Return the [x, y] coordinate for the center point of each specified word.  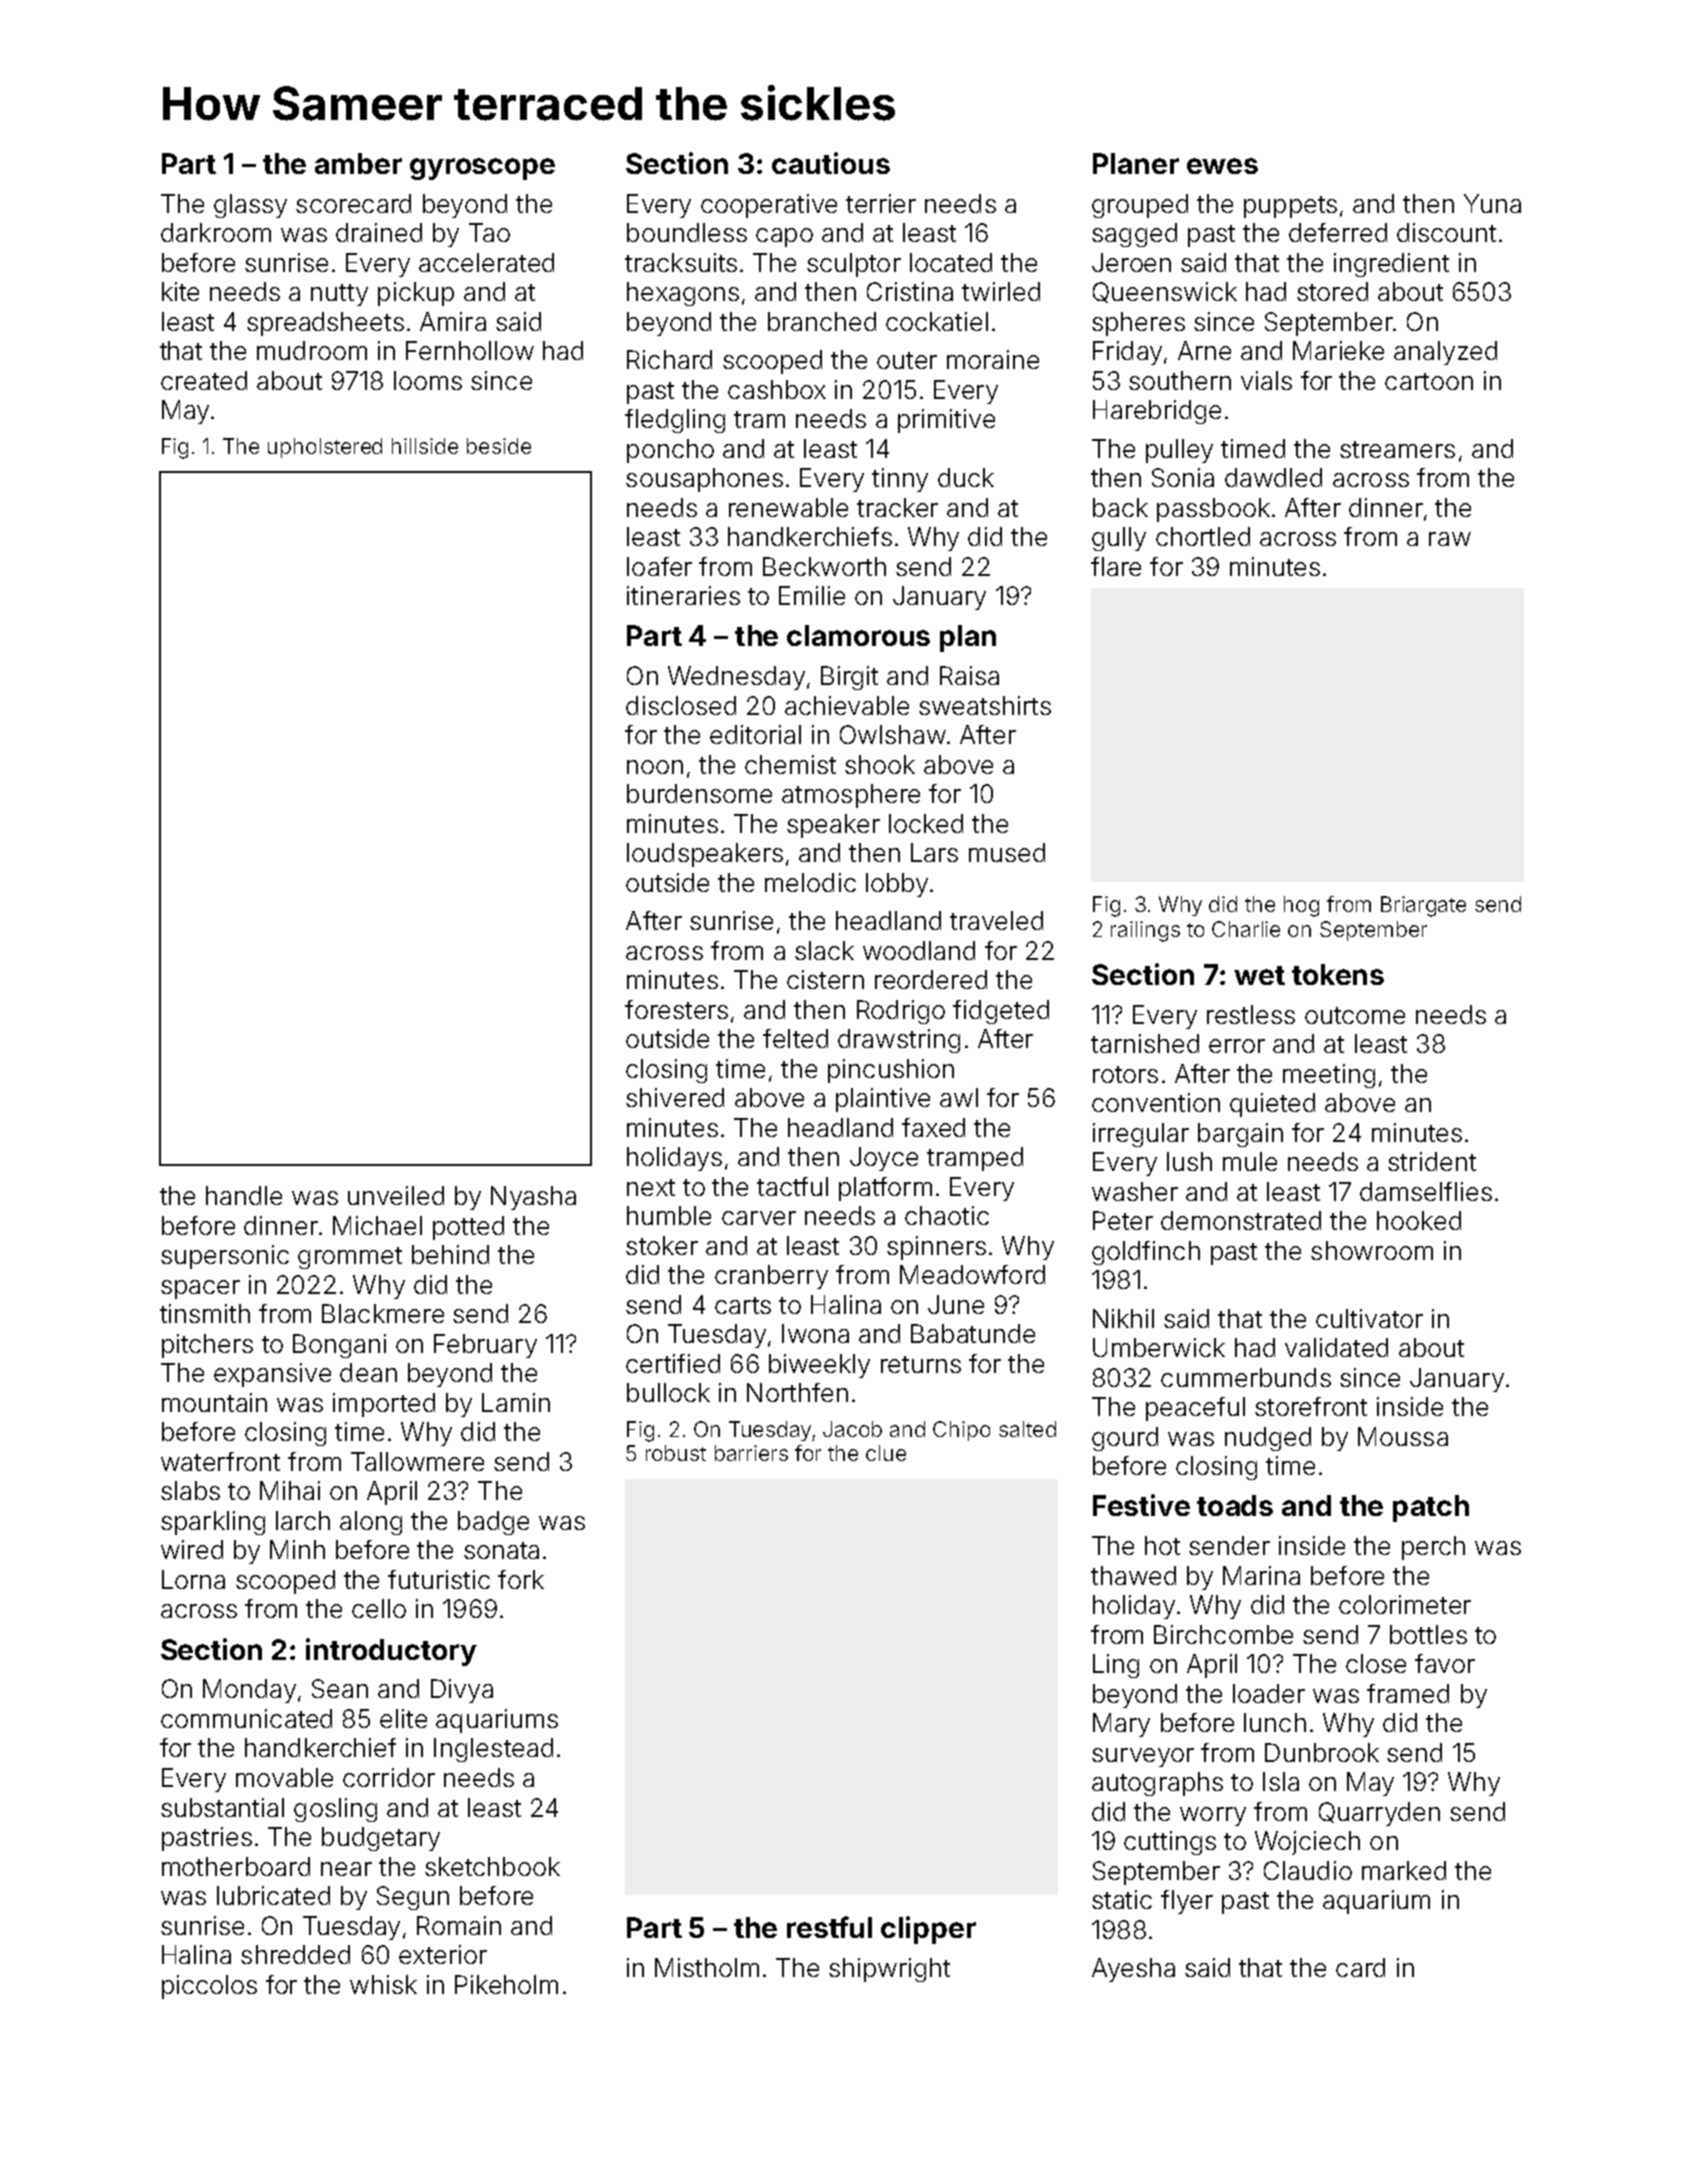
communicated [246, 1718]
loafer [659, 566]
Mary [1121, 1725]
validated [1336, 1347]
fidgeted [1001, 1012]
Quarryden [1379, 1814]
